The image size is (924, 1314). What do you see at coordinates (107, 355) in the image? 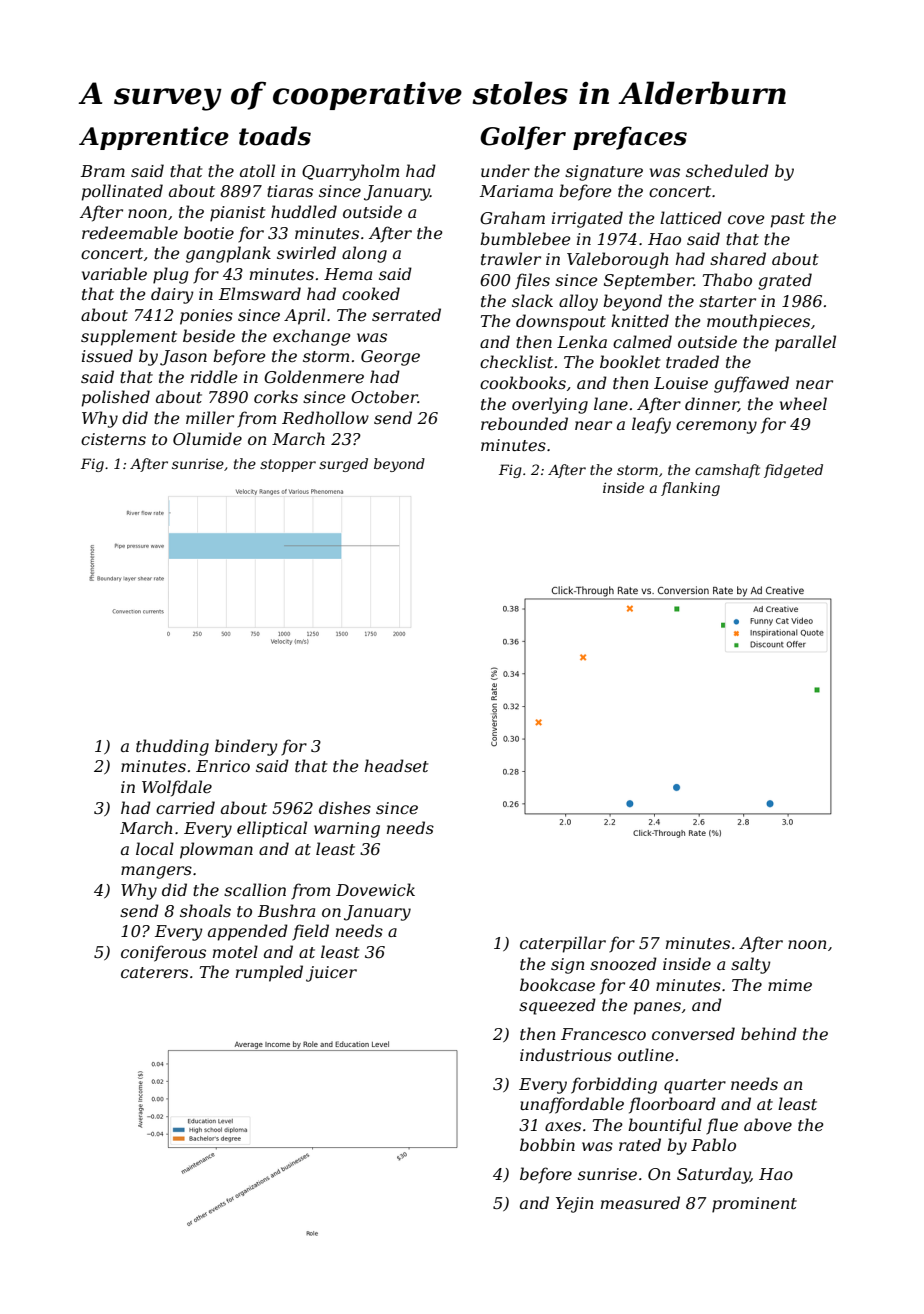
I see `issued` at bounding box center [107, 355].
